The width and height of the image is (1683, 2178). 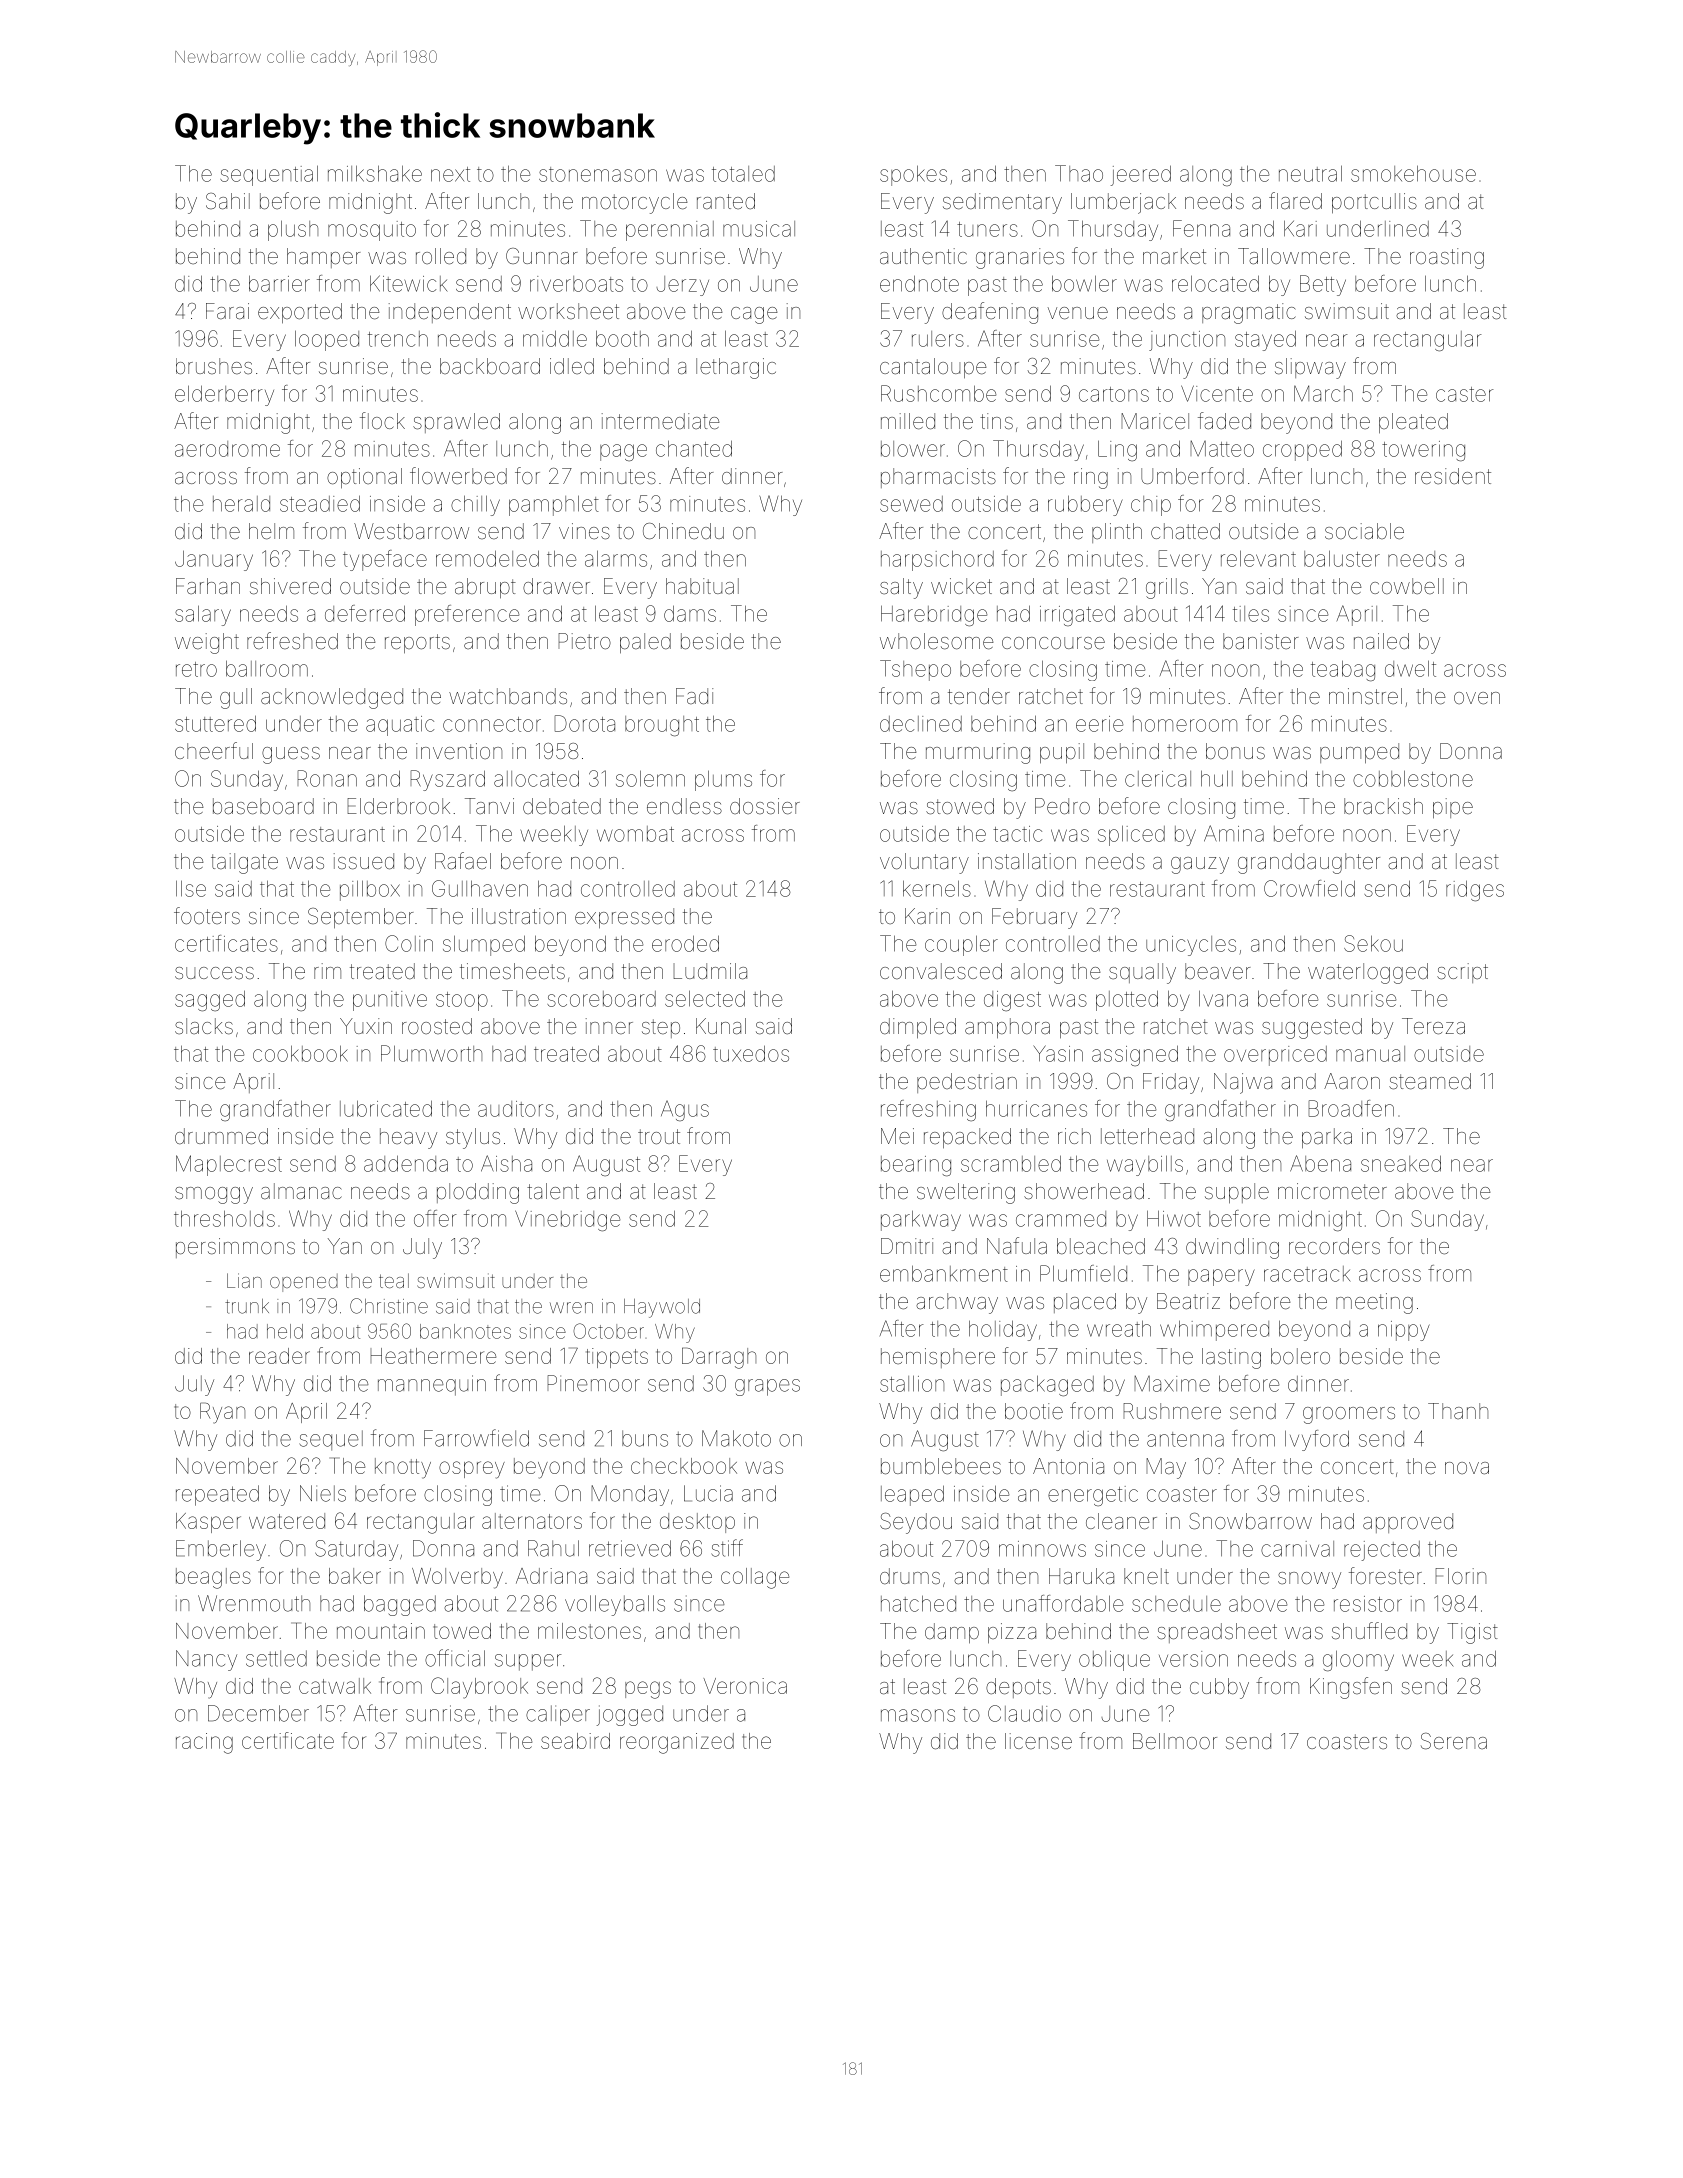 I want to click on micrometer, so click(x=1332, y=1191).
